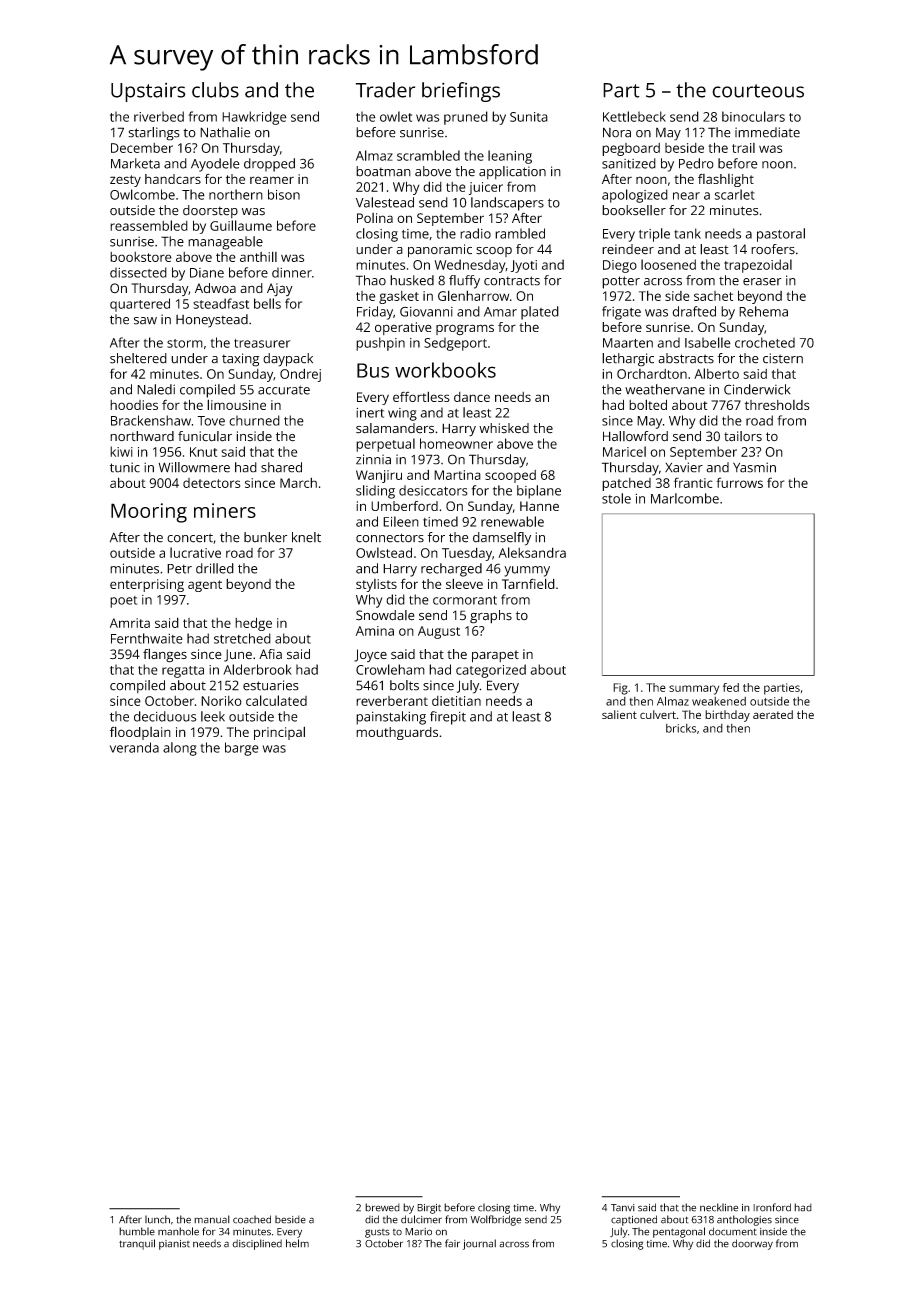  What do you see at coordinates (731, 687) in the document?
I see `fed` at bounding box center [731, 687].
